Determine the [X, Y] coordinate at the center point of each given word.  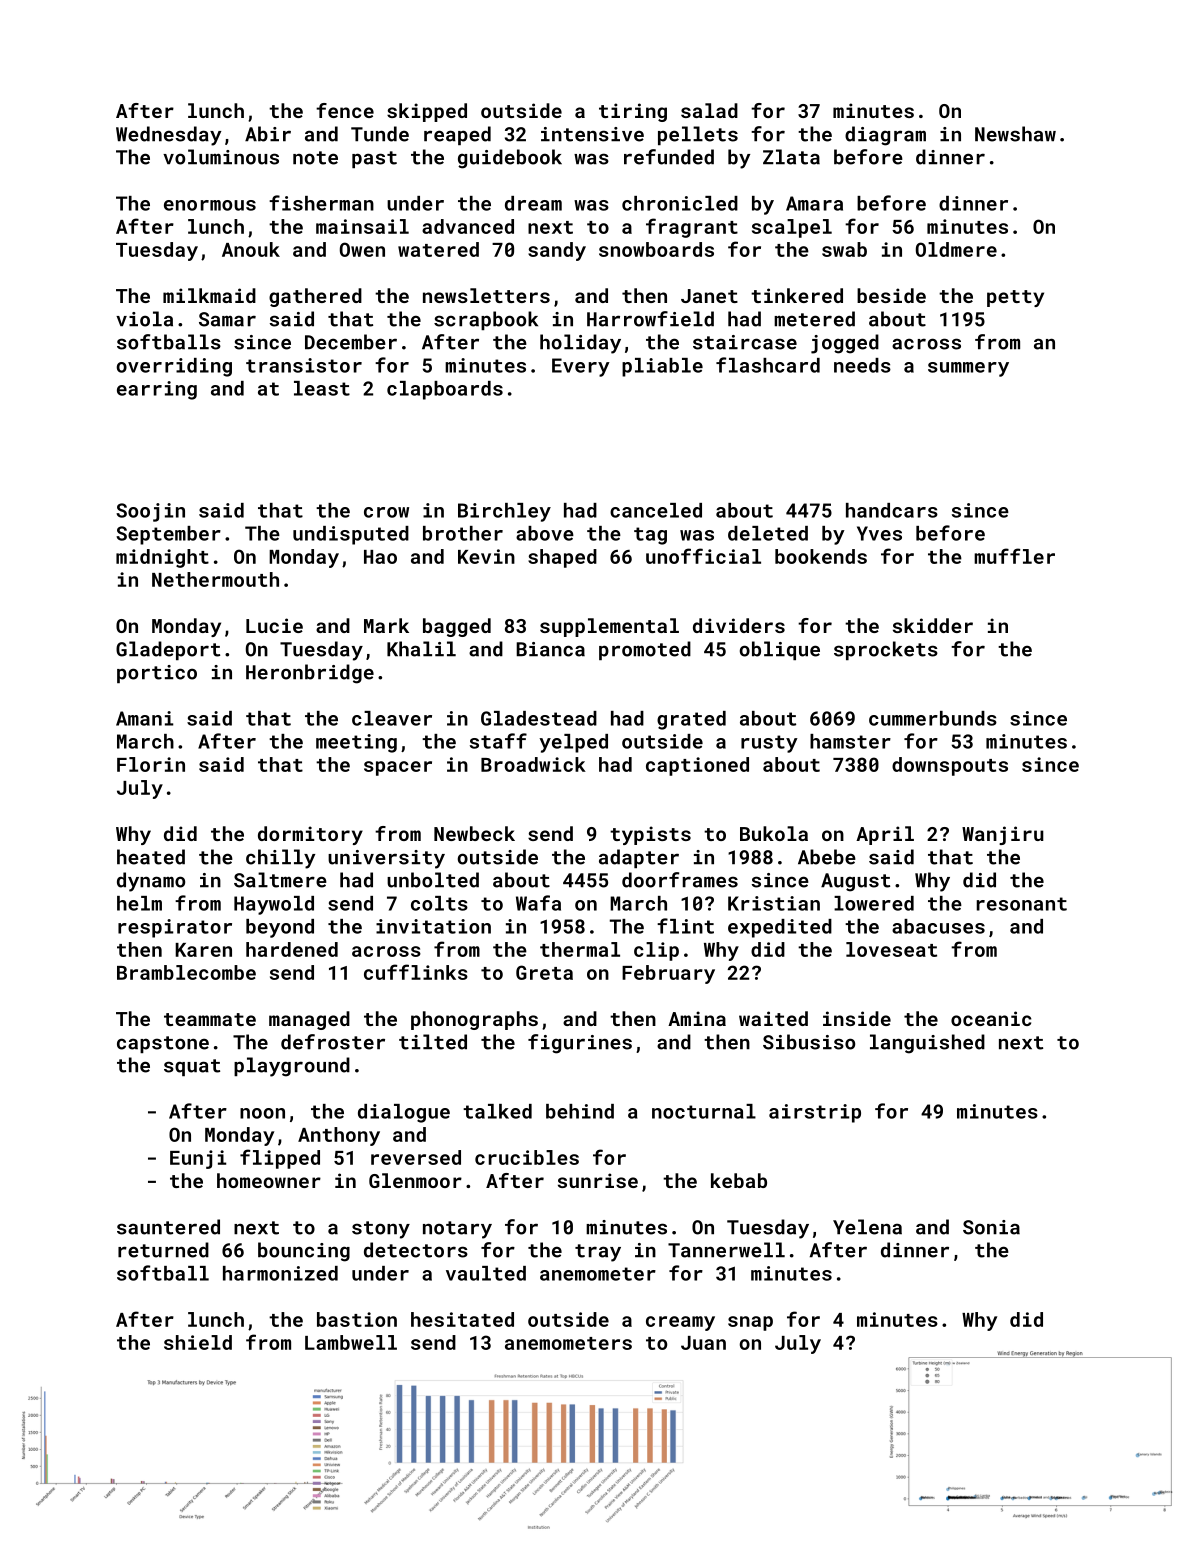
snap [750, 1323]
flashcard [768, 365]
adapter [639, 858]
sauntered [168, 1227]
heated [151, 857]
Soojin [150, 512]
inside [857, 1018]
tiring [633, 112]
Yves [879, 533]
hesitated [462, 1319]
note [315, 158]
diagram [885, 136]
